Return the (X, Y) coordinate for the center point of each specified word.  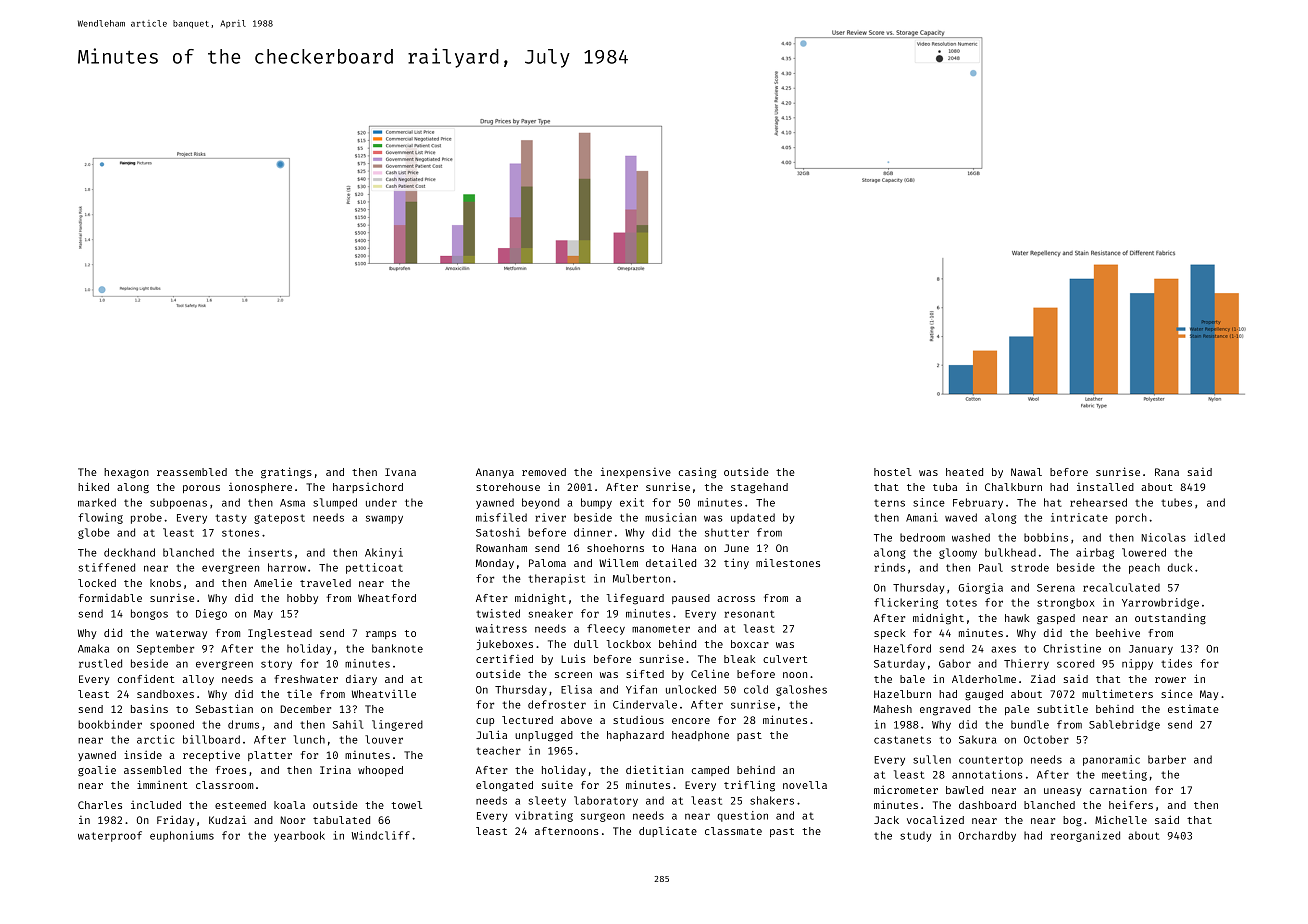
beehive (1118, 632)
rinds (890, 567)
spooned (172, 725)
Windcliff (381, 835)
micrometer (906, 790)
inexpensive (636, 472)
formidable (110, 598)
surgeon (603, 817)
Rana (1167, 472)
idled (1209, 537)
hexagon (126, 473)
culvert (785, 659)
